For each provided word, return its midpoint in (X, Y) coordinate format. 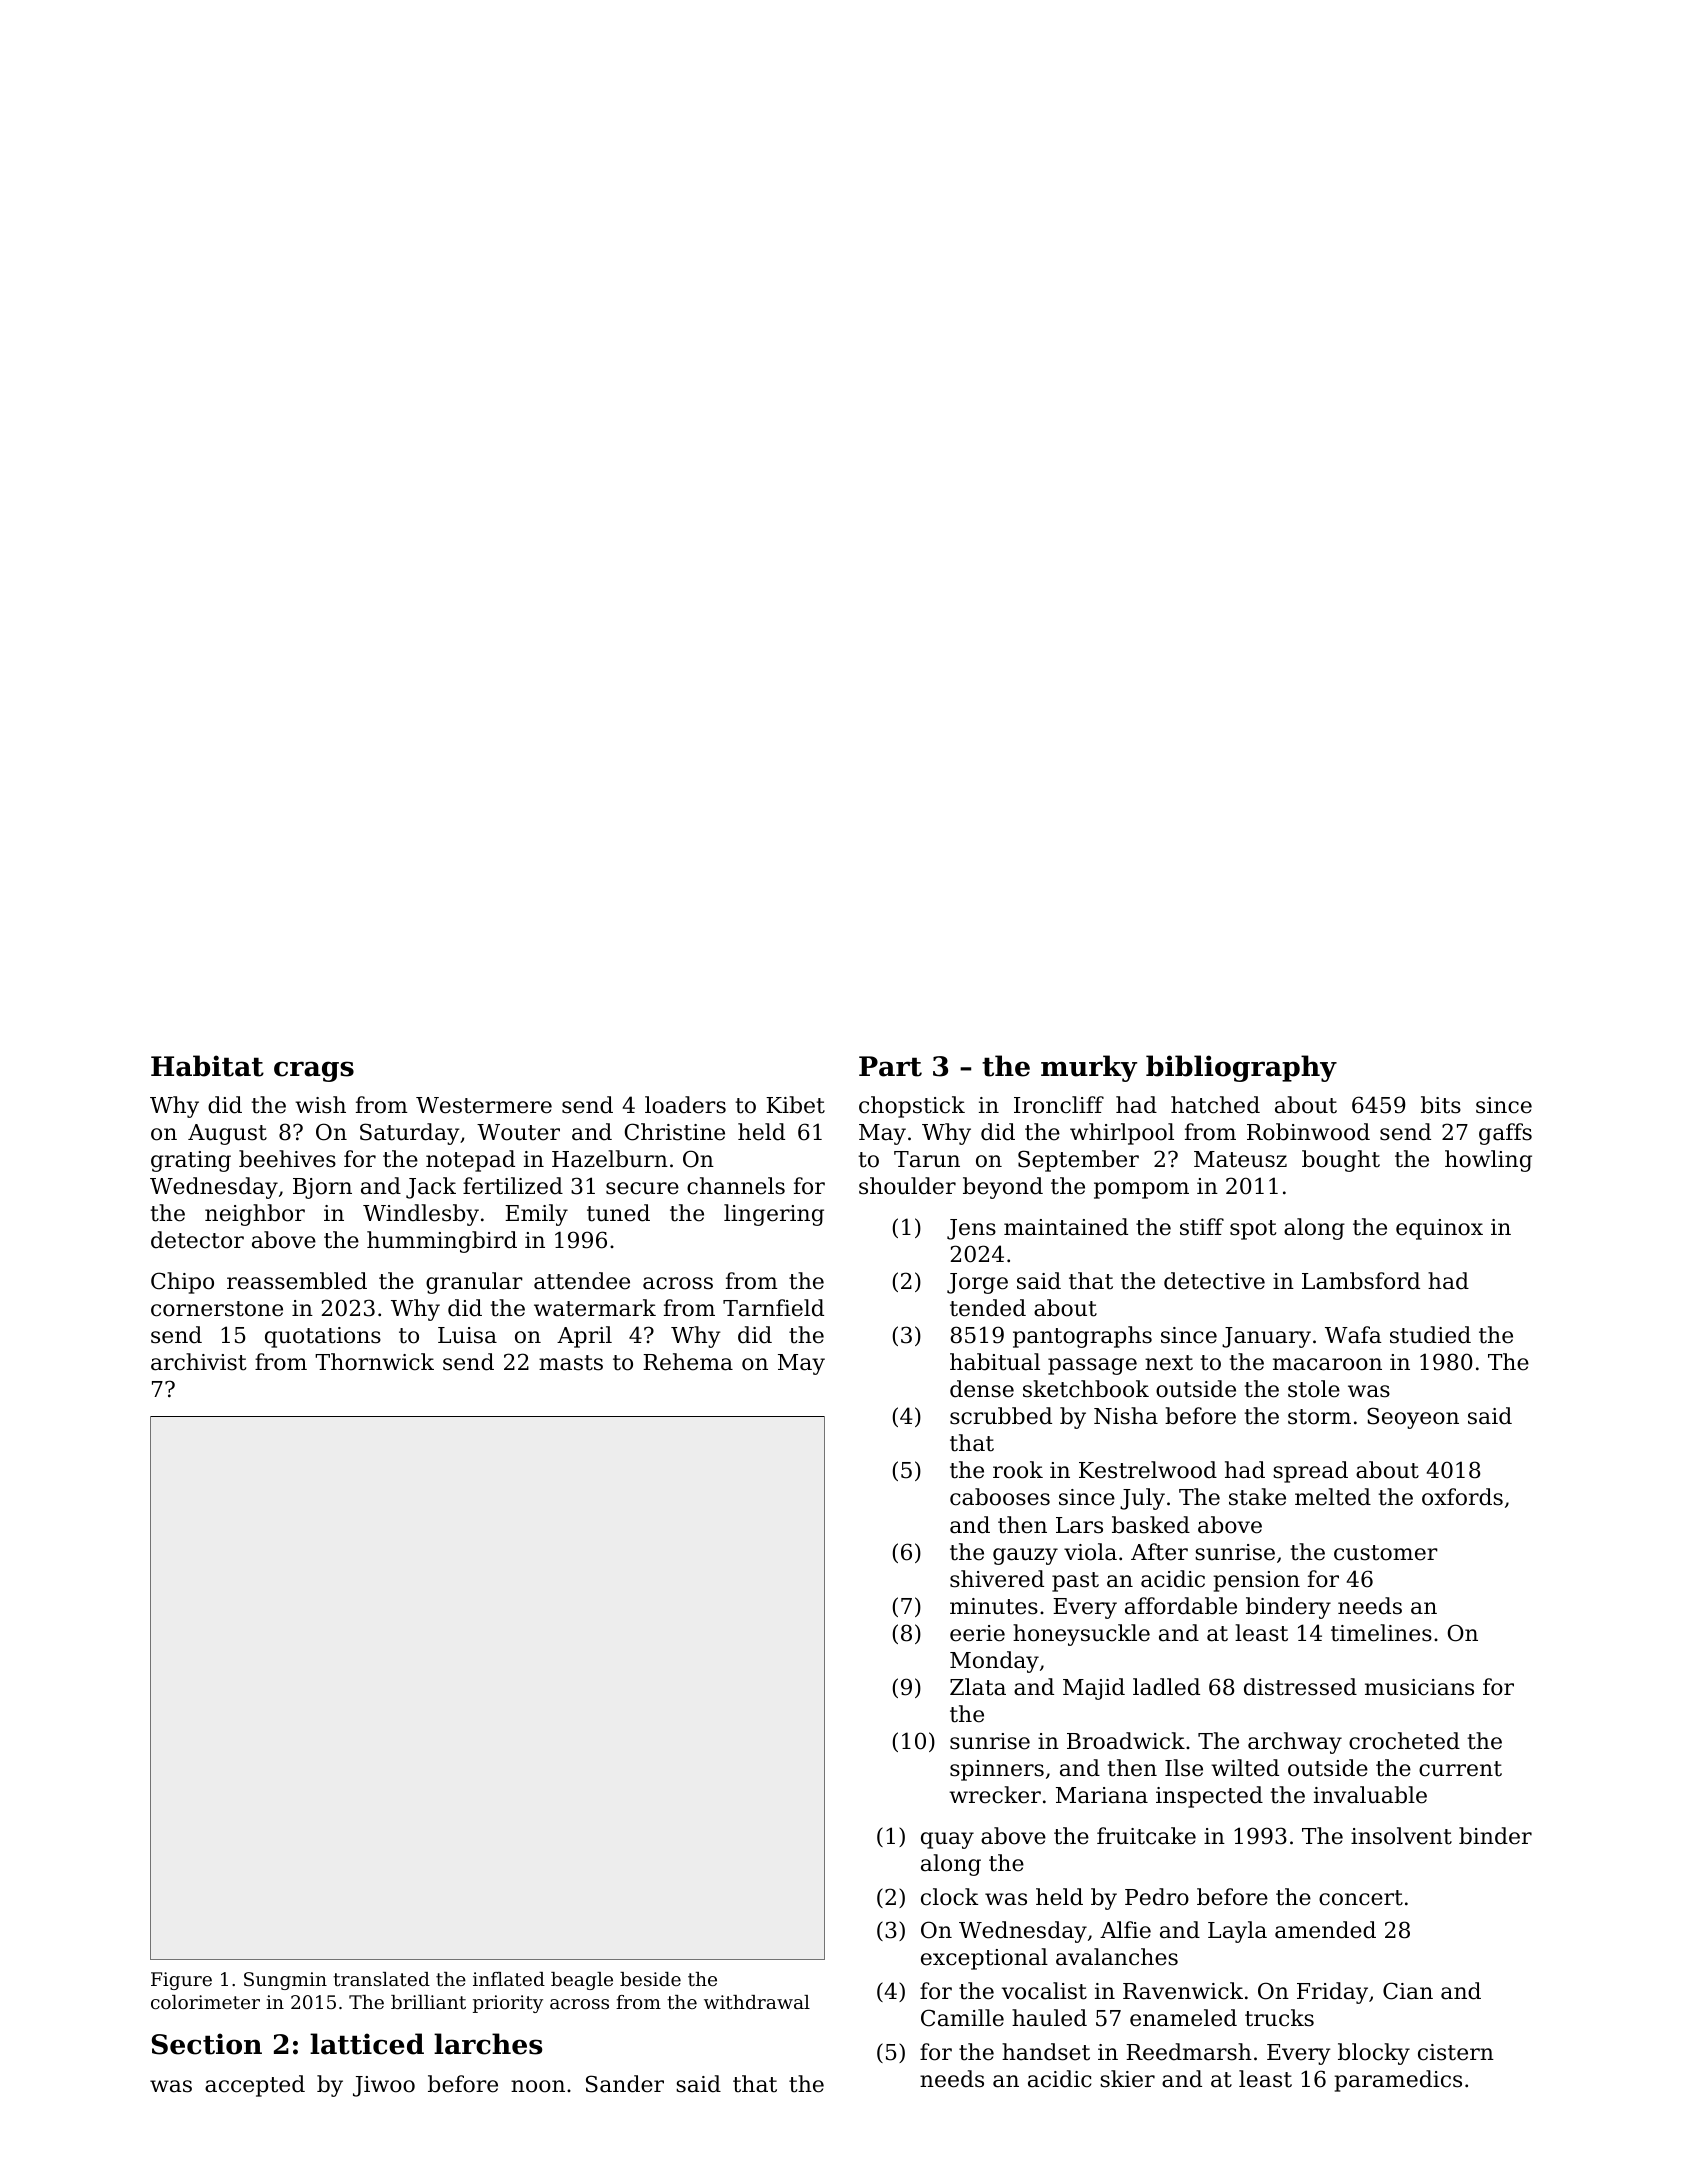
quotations (323, 1337)
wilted (1245, 1768)
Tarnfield (773, 1308)
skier (1127, 2079)
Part (890, 1066)
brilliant (428, 2002)
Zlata (978, 1687)
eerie (977, 1633)
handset (1046, 2052)
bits (1441, 1105)
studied (1430, 1335)
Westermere (484, 1105)
